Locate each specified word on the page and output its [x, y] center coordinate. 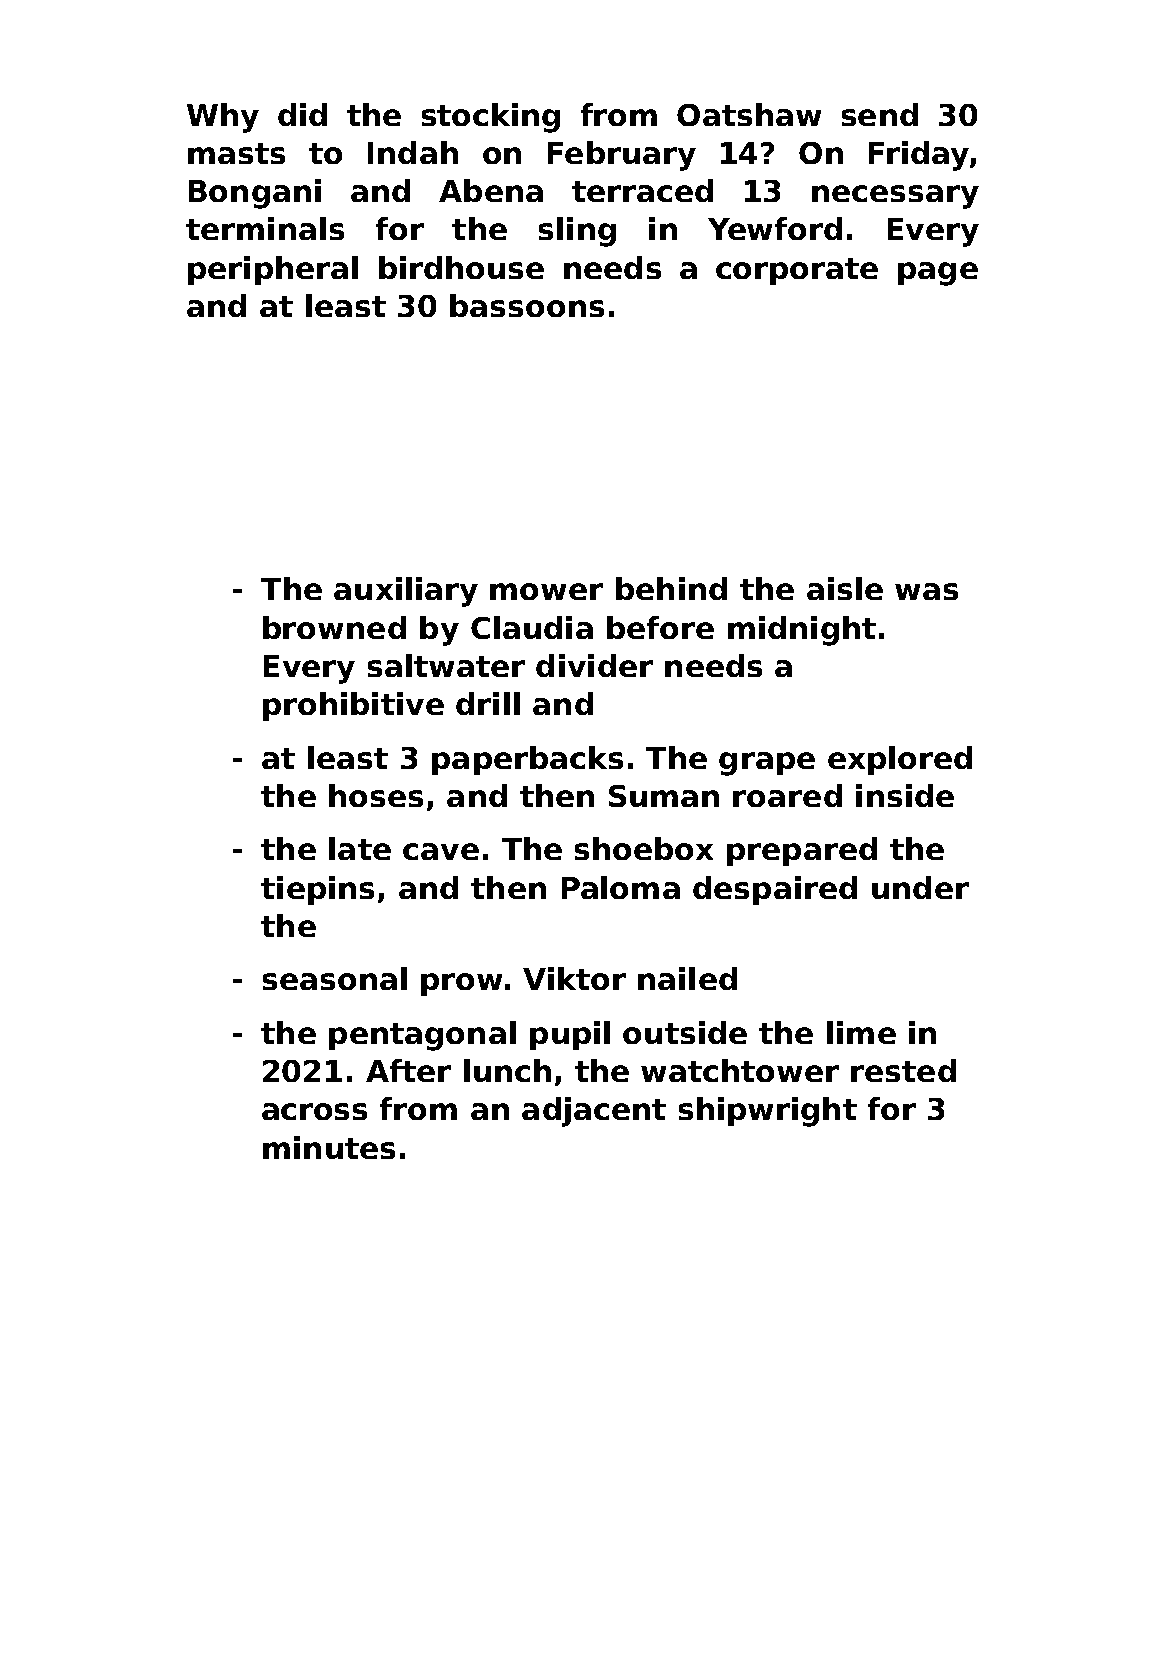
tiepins [317, 890]
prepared [802, 851]
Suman [664, 796]
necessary [895, 197]
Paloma [621, 887]
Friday [919, 156]
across [314, 1111]
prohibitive [353, 706]
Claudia [532, 627]
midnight [802, 631]
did [302, 114]
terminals [265, 228]
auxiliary [406, 592]
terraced [642, 190]
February [622, 156]
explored [900, 760]
